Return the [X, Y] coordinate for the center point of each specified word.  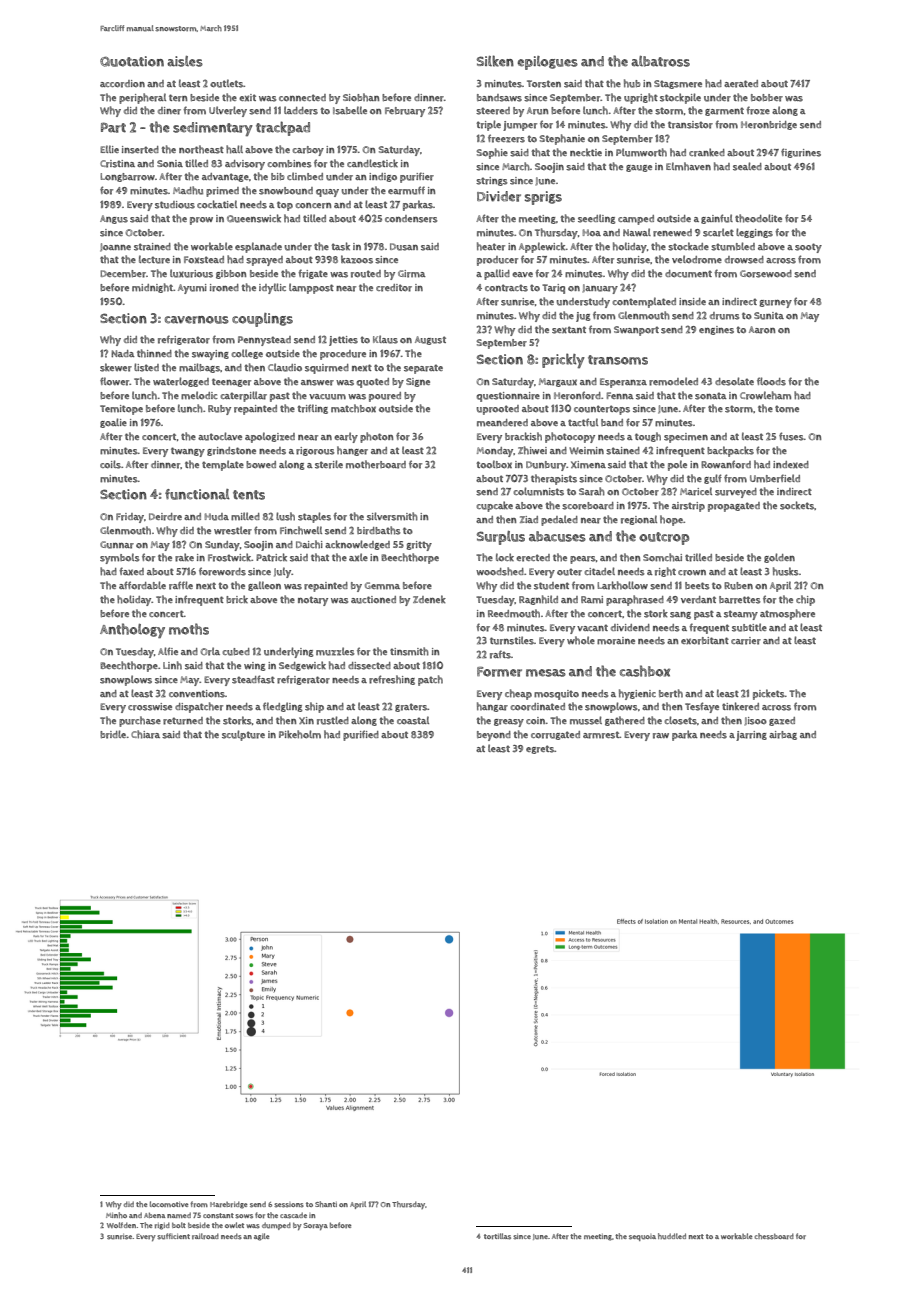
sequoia [642, 1238]
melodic [199, 395]
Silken [495, 61]
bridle [113, 734]
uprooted [498, 410]
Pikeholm [300, 734]
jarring [751, 736]
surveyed [736, 493]
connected [302, 97]
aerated [741, 84]
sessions [289, 1205]
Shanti [326, 1204]
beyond [494, 736]
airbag [783, 735]
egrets [540, 749]
